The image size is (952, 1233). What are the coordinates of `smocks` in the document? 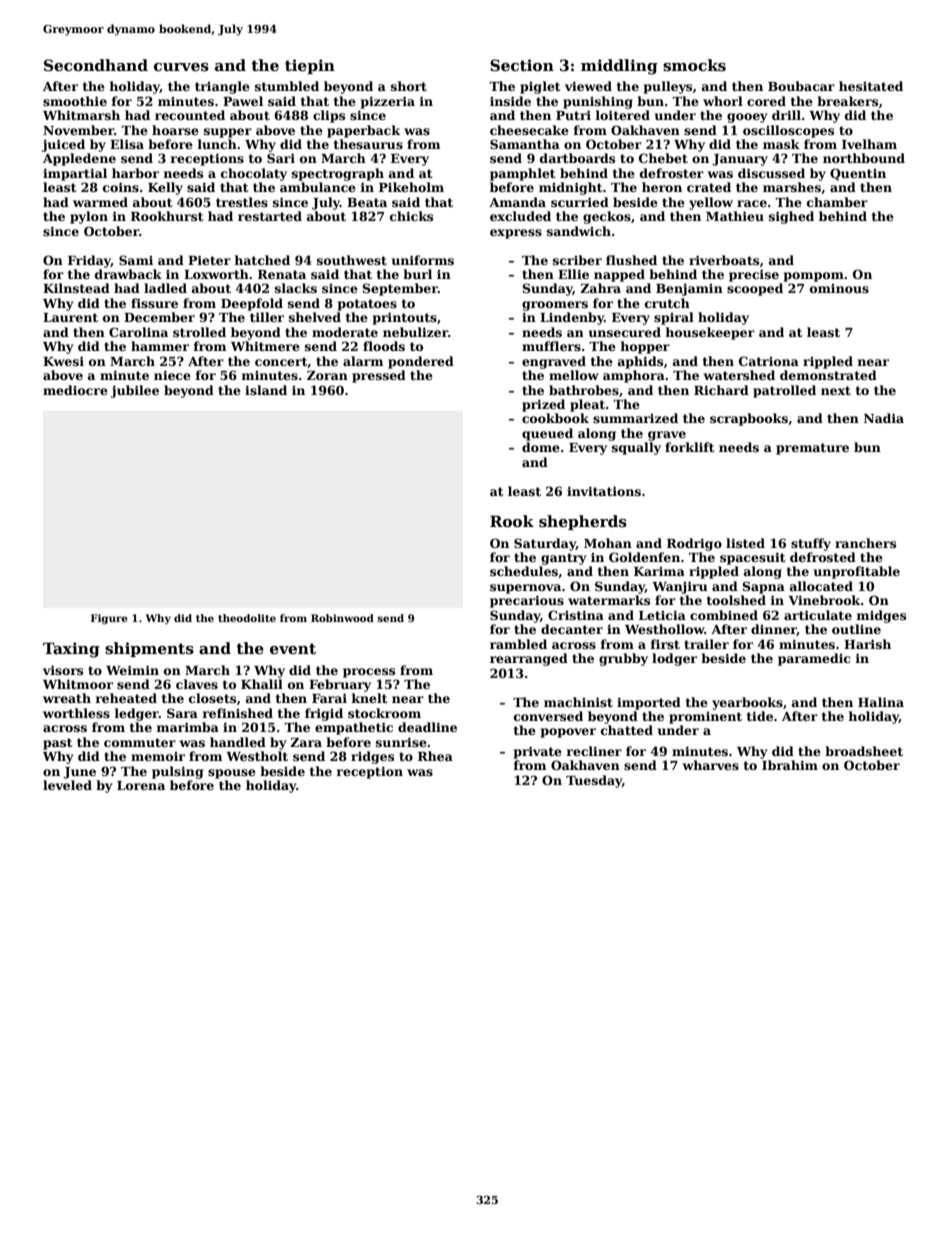 It's located at (694, 65).
